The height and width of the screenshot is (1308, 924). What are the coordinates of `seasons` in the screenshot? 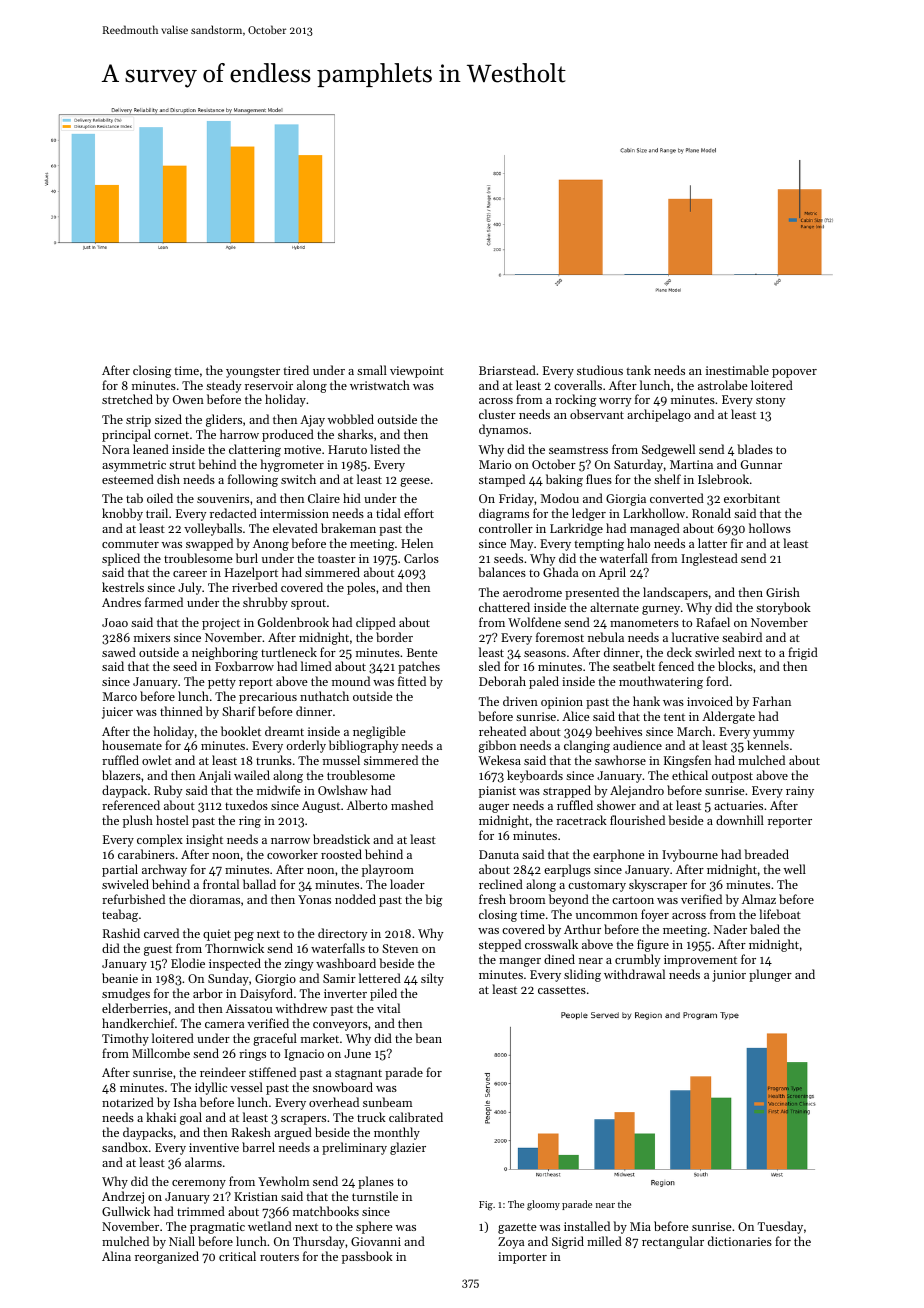 It's located at (545, 654).
